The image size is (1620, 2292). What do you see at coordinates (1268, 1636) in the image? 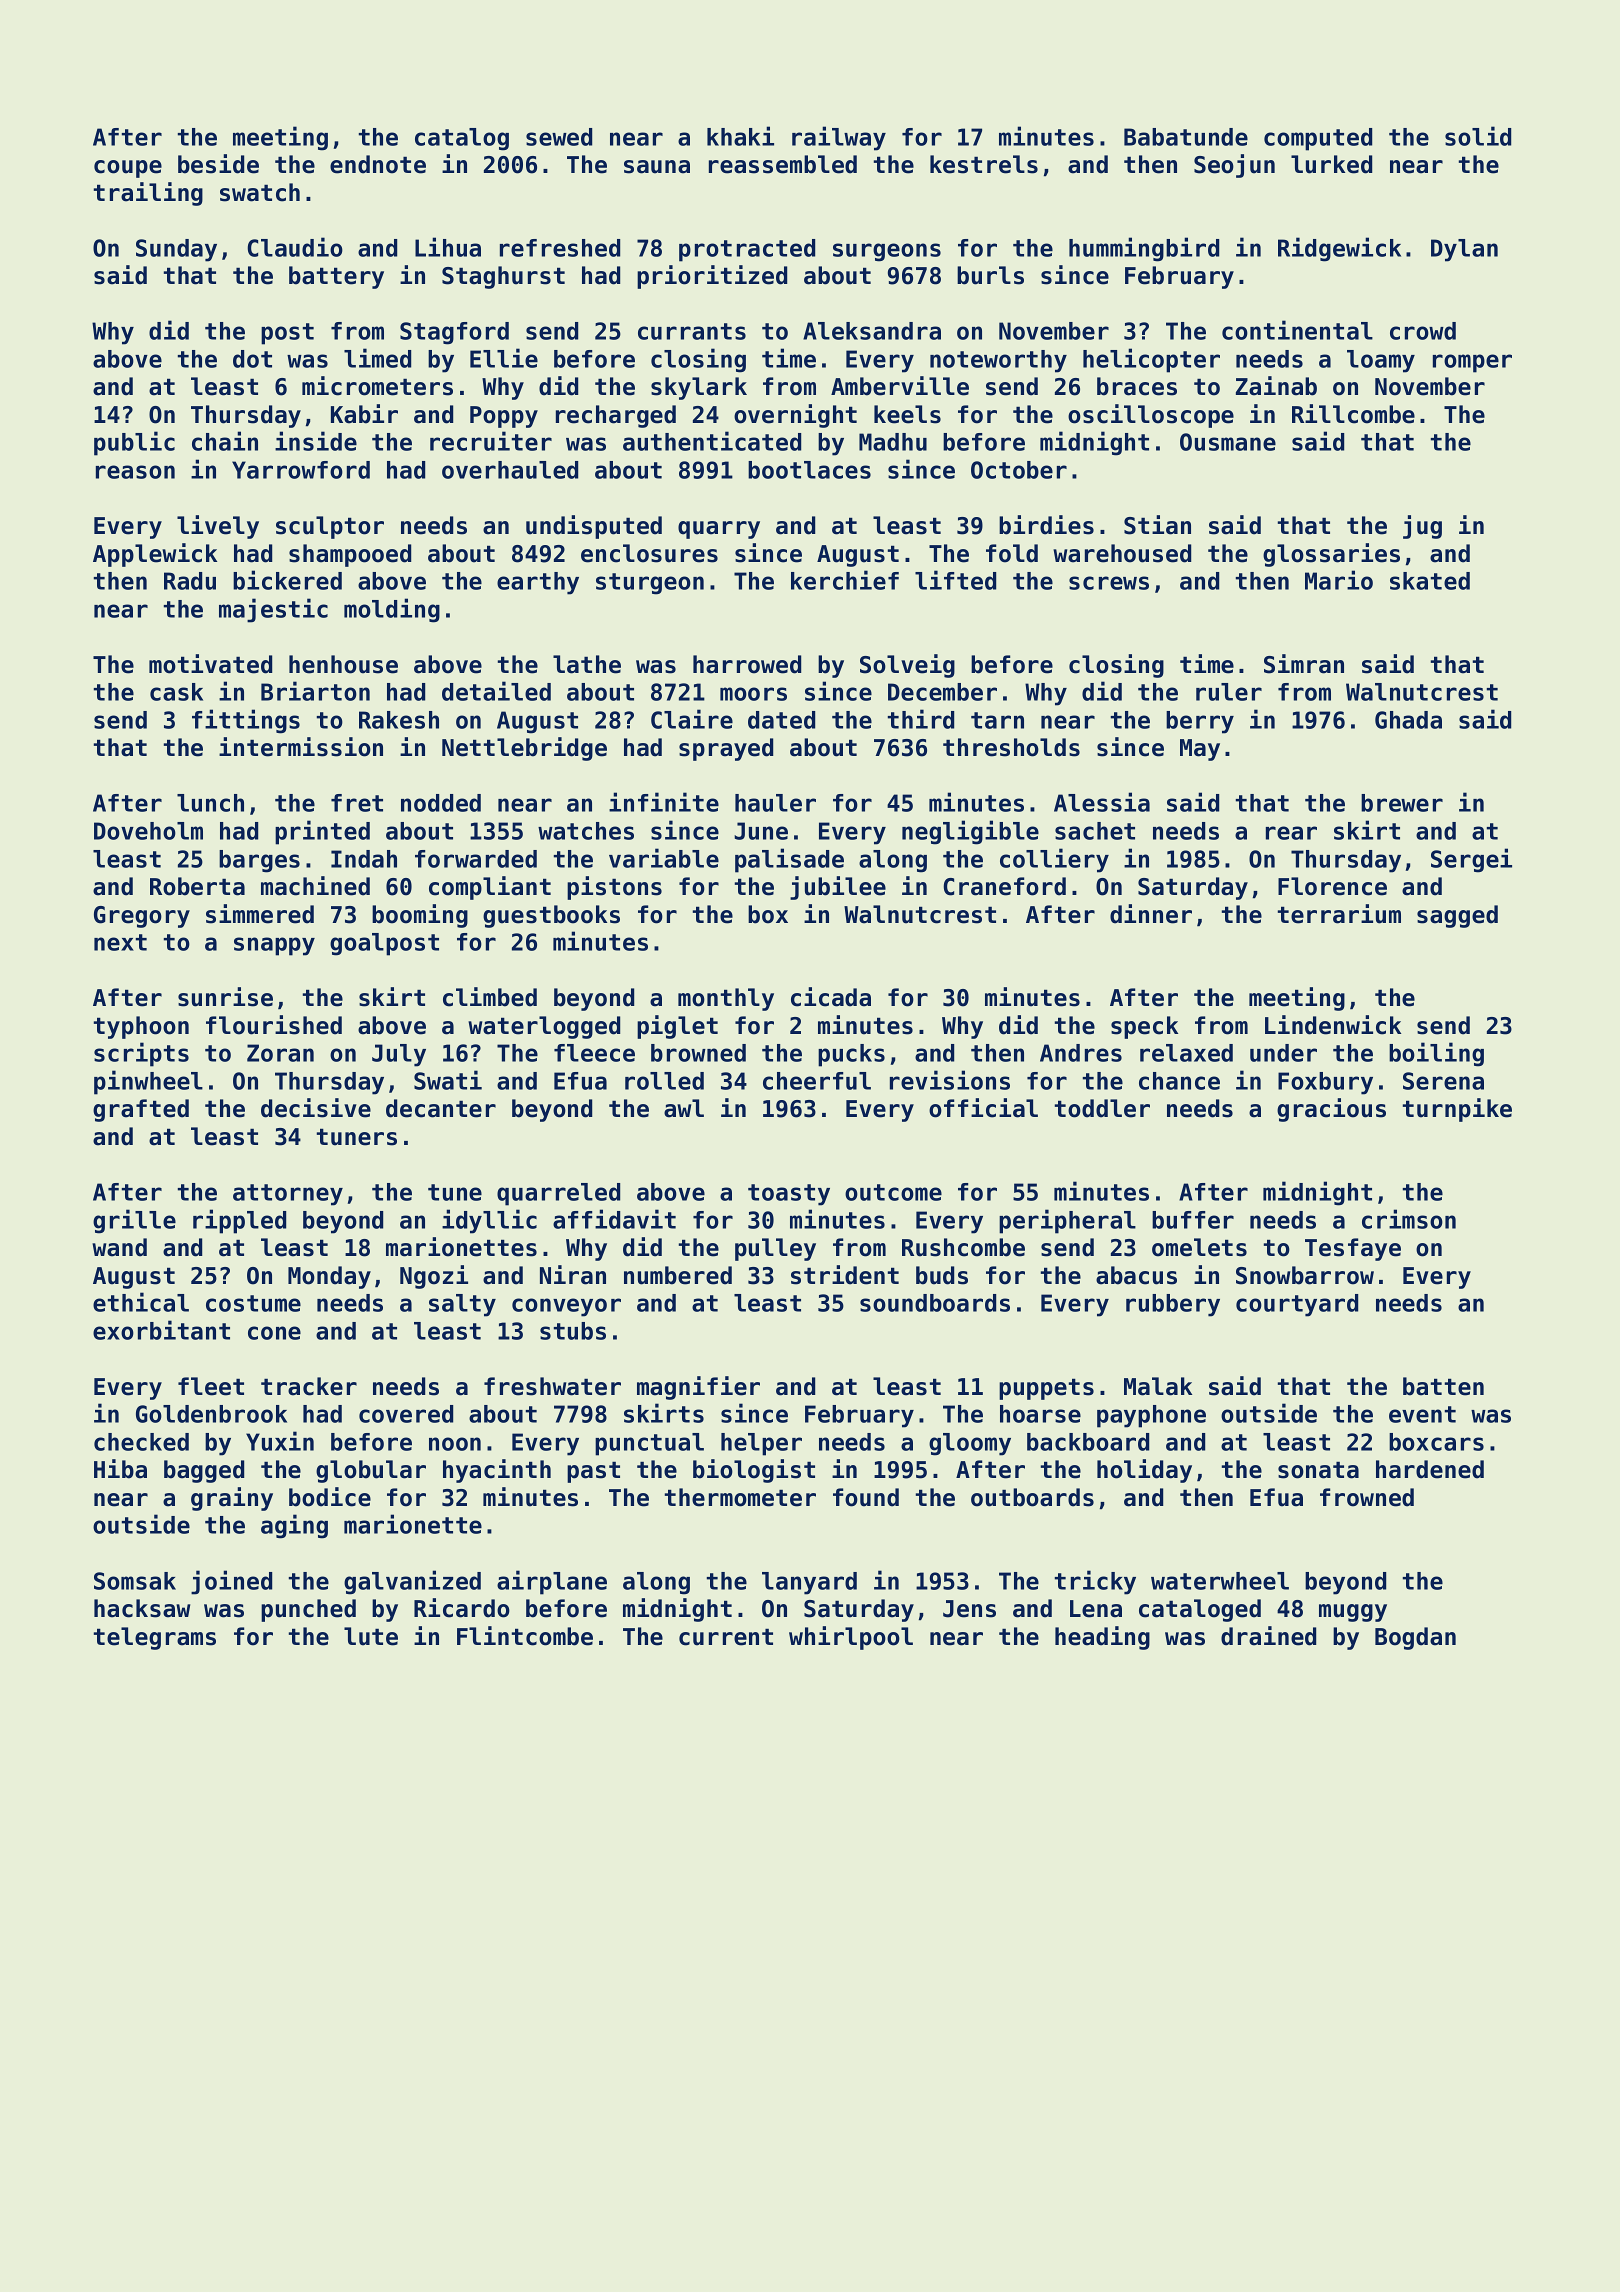
I see `drained` at bounding box center [1268, 1636].
